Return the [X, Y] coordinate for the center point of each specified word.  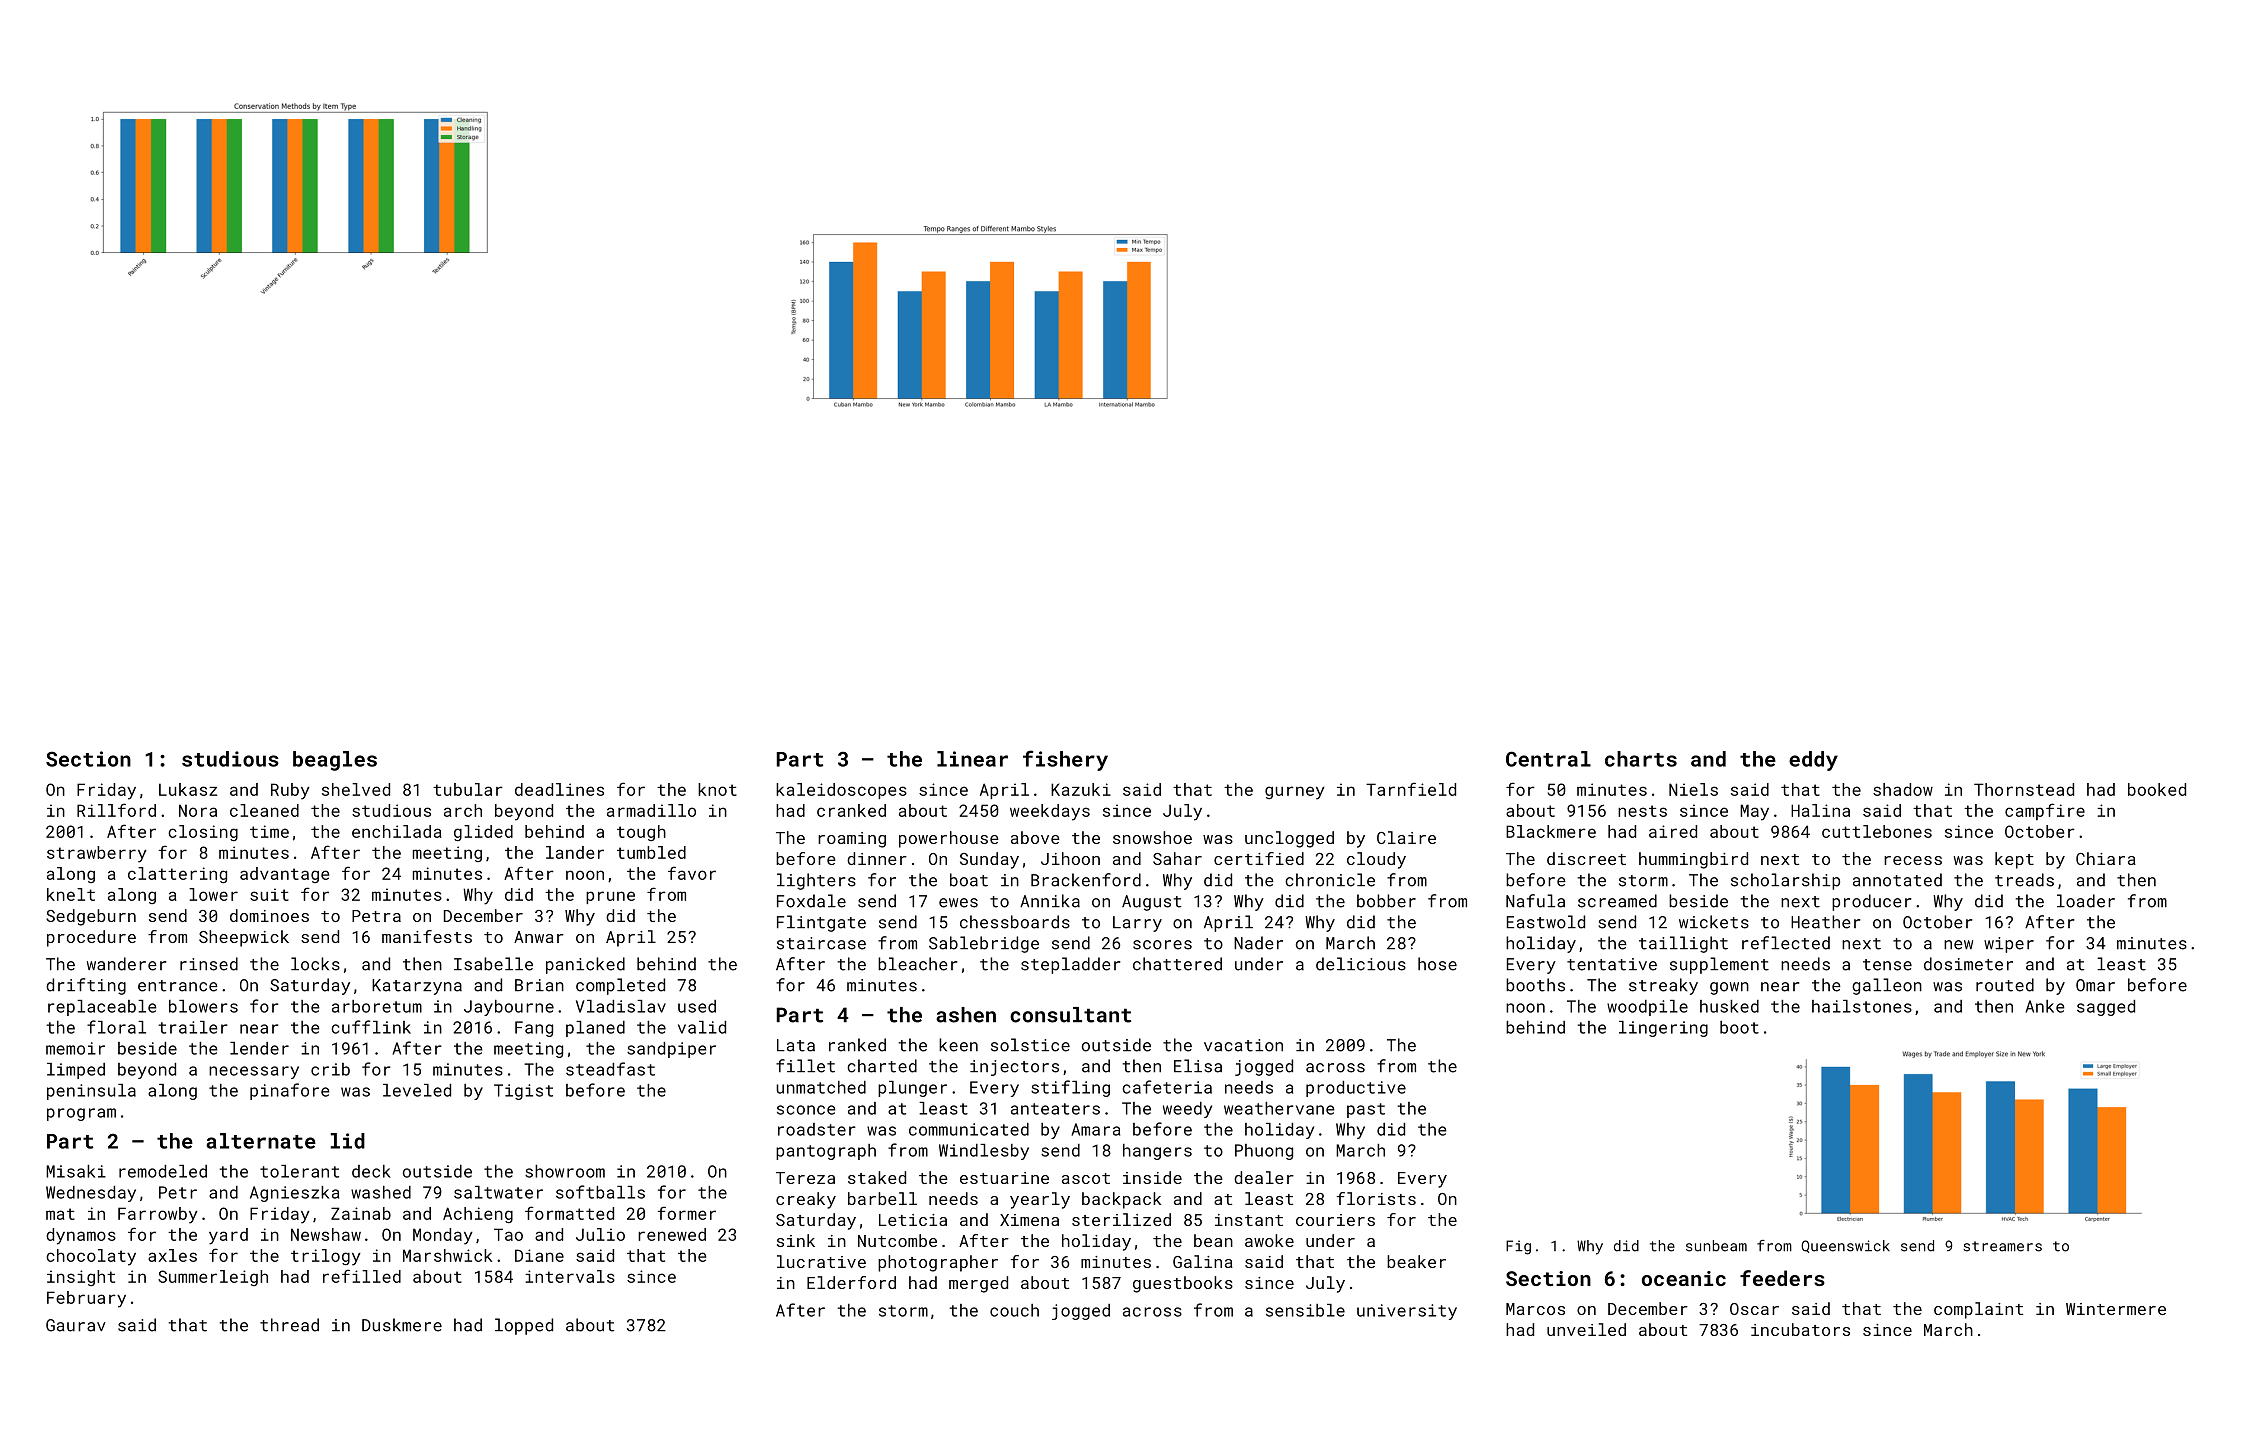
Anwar [539, 937]
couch [1014, 1310]
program [81, 1114]
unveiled [1586, 1329]
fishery [1065, 760]
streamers [2002, 1246]
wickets [1714, 922]
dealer [1264, 1177]
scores [1162, 945]
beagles [335, 761]
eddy [1813, 761]
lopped [524, 1326]
